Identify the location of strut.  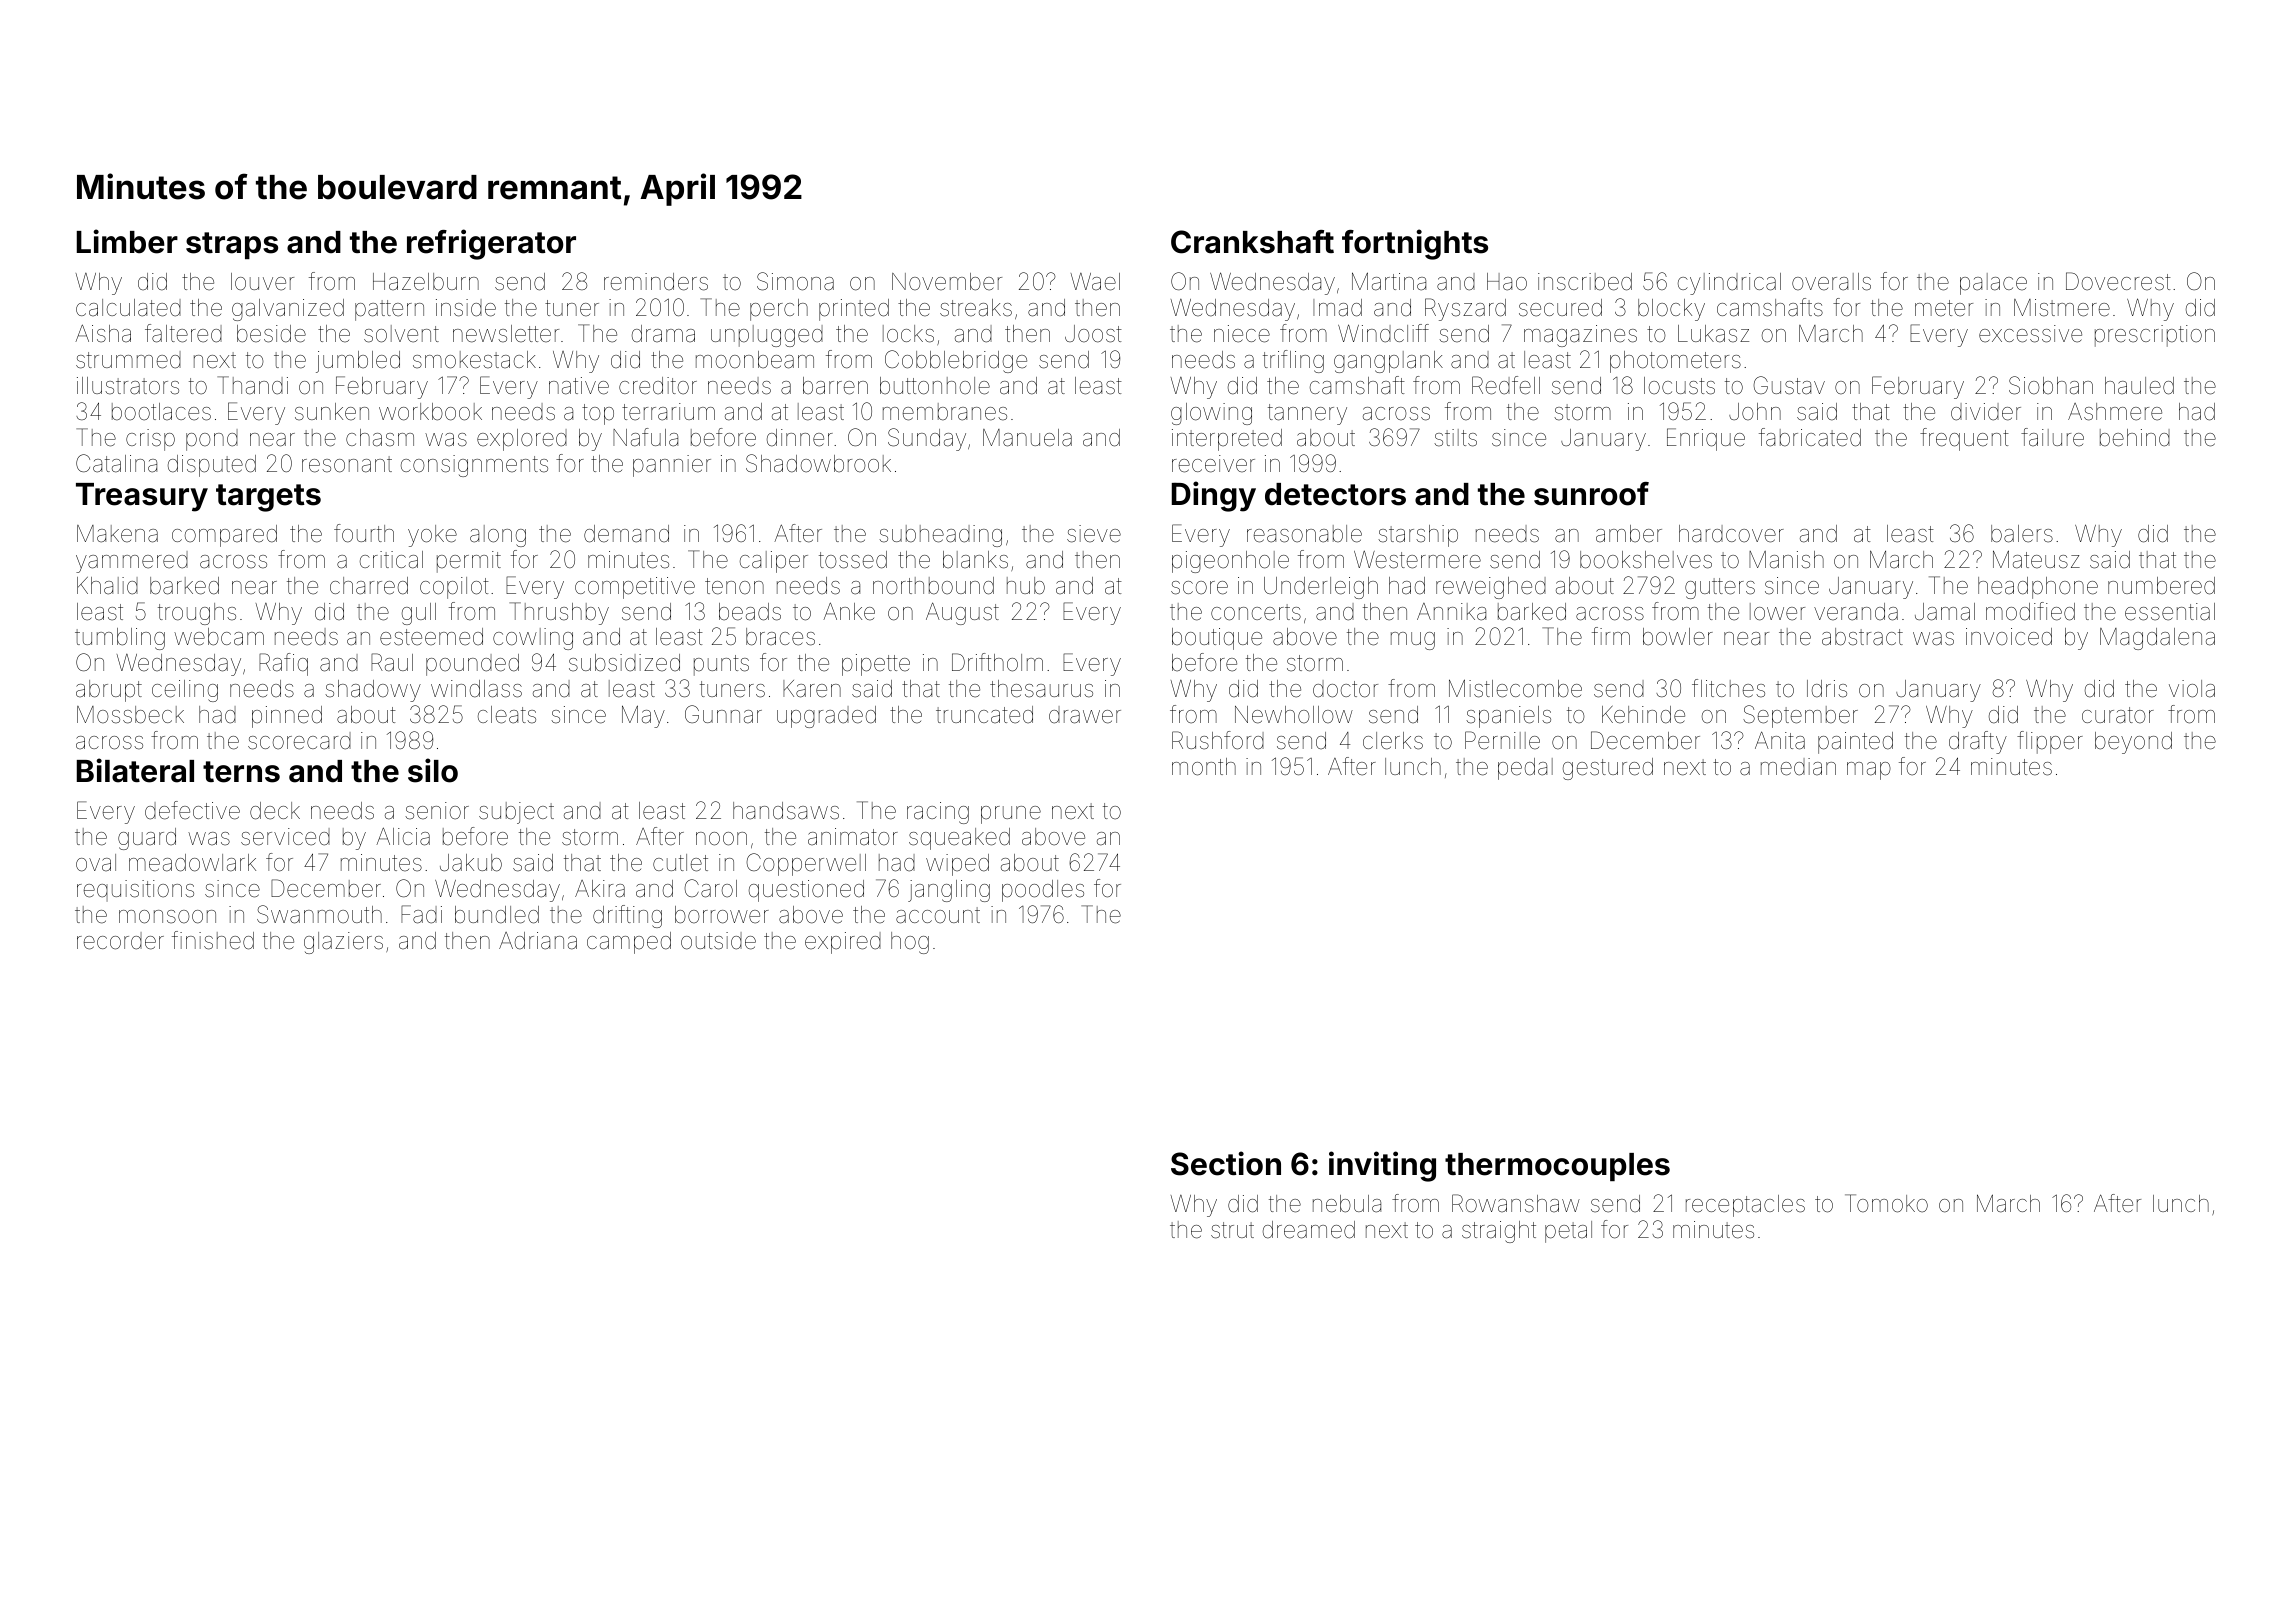
(1232, 1230).
